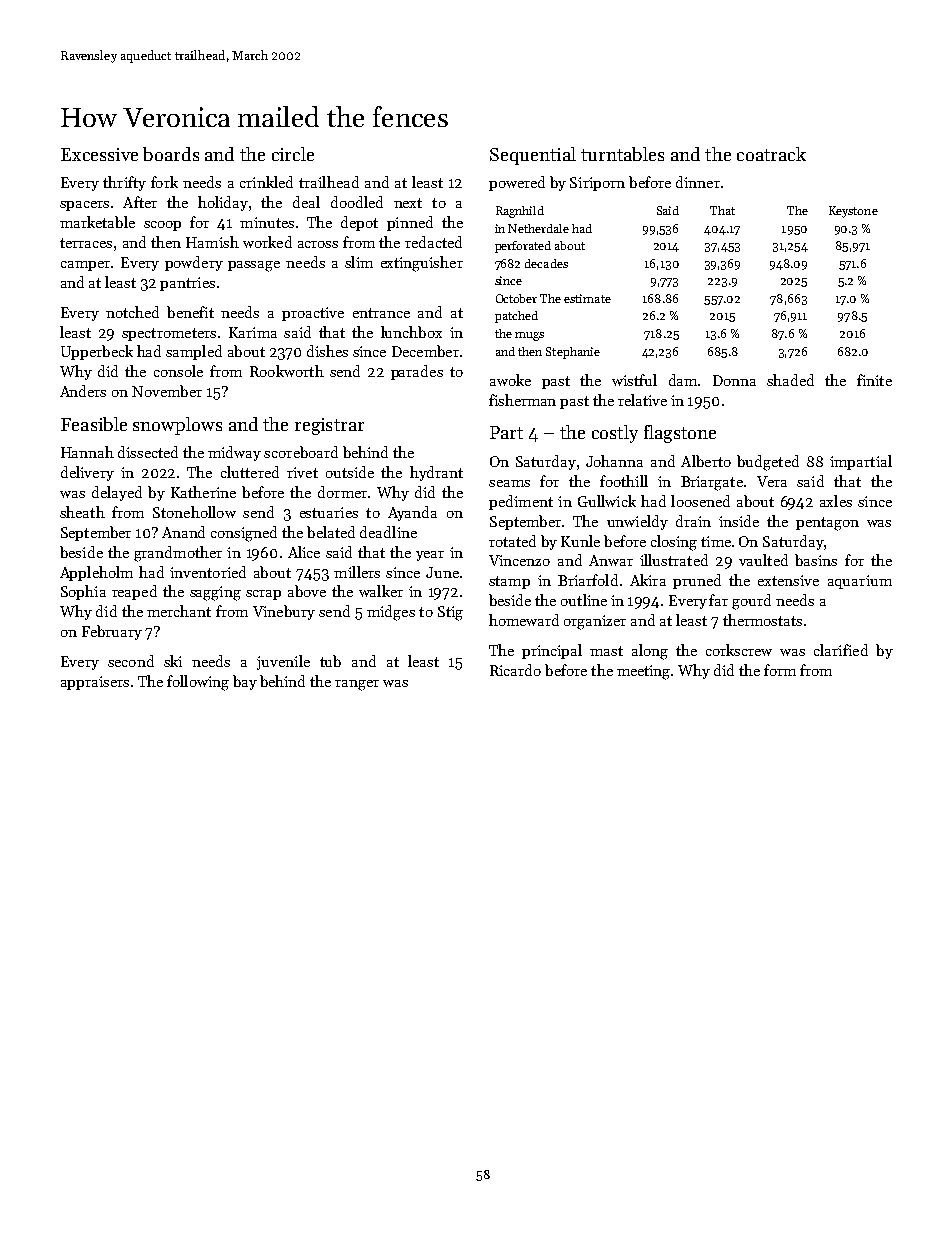 This image has height=1233, width=952. What do you see at coordinates (587, 298) in the image?
I see `estimate` at bounding box center [587, 298].
